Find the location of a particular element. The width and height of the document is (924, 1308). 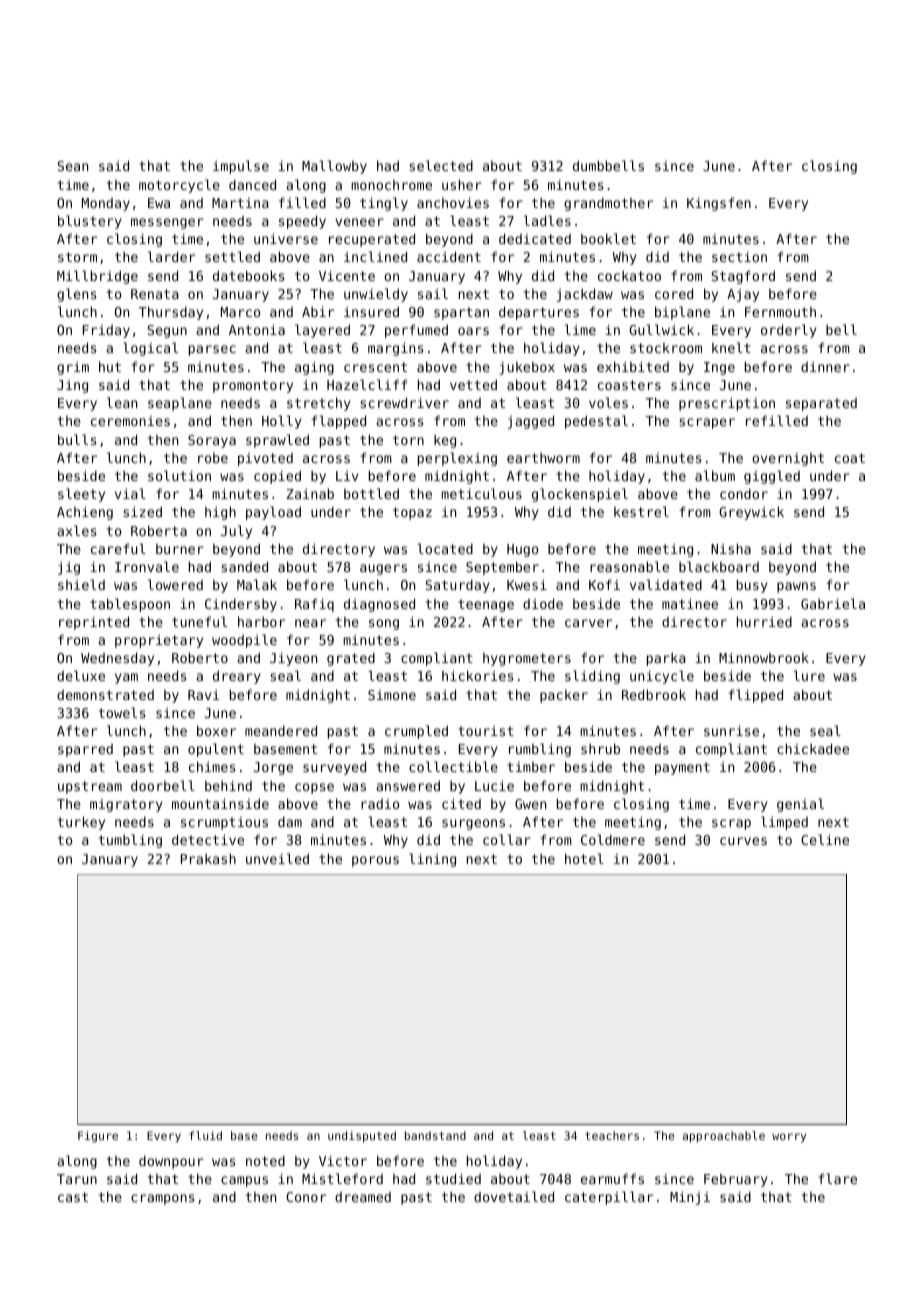

Monday is located at coordinates (106, 204).
